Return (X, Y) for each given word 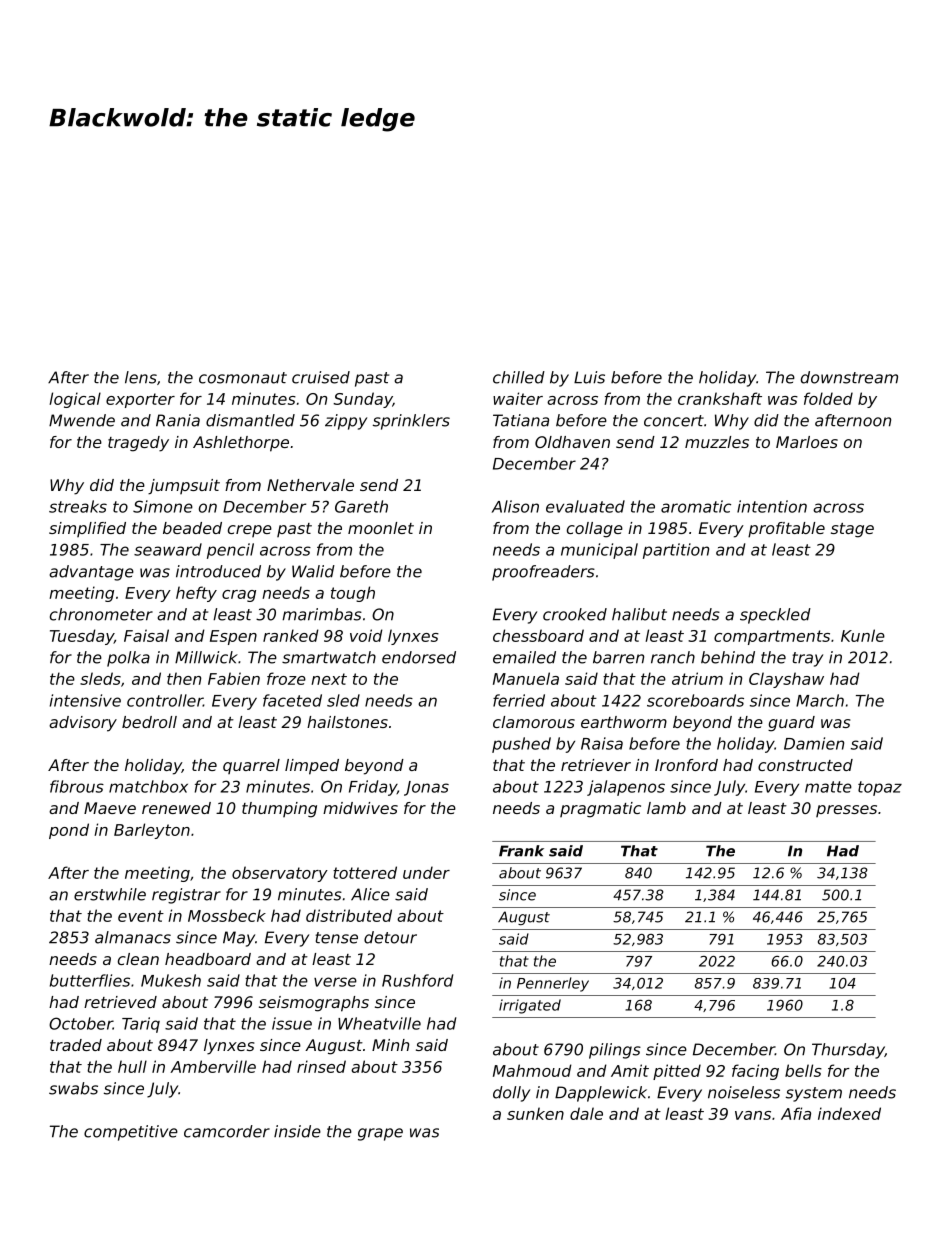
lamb (666, 808)
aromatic (696, 506)
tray (807, 659)
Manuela (526, 678)
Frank (521, 851)
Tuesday (82, 637)
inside (297, 1131)
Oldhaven (572, 442)
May (239, 939)
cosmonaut (243, 378)
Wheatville (379, 1023)
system (814, 1094)
